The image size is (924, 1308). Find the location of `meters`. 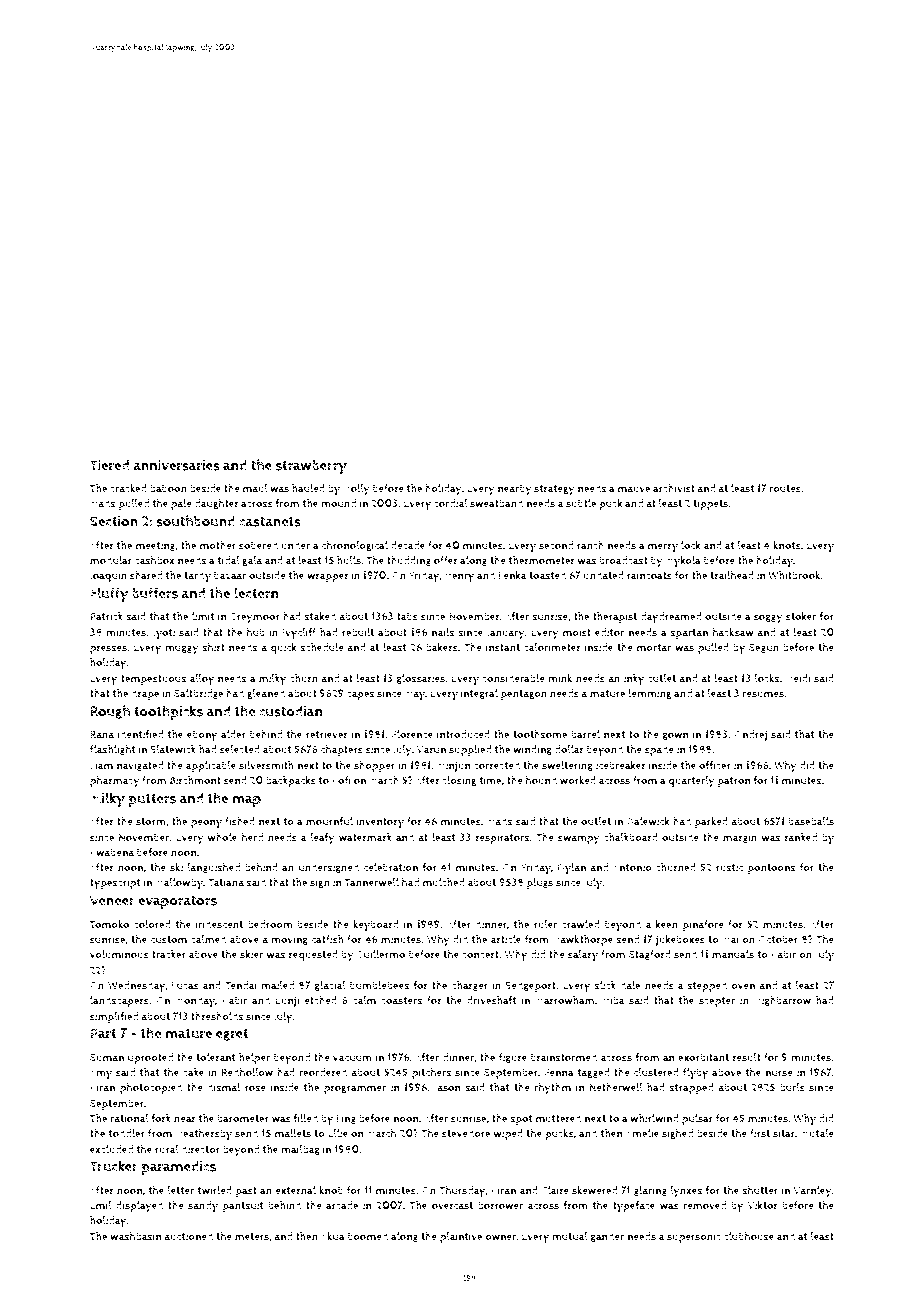

meters is located at coordinates (252, 1237).
